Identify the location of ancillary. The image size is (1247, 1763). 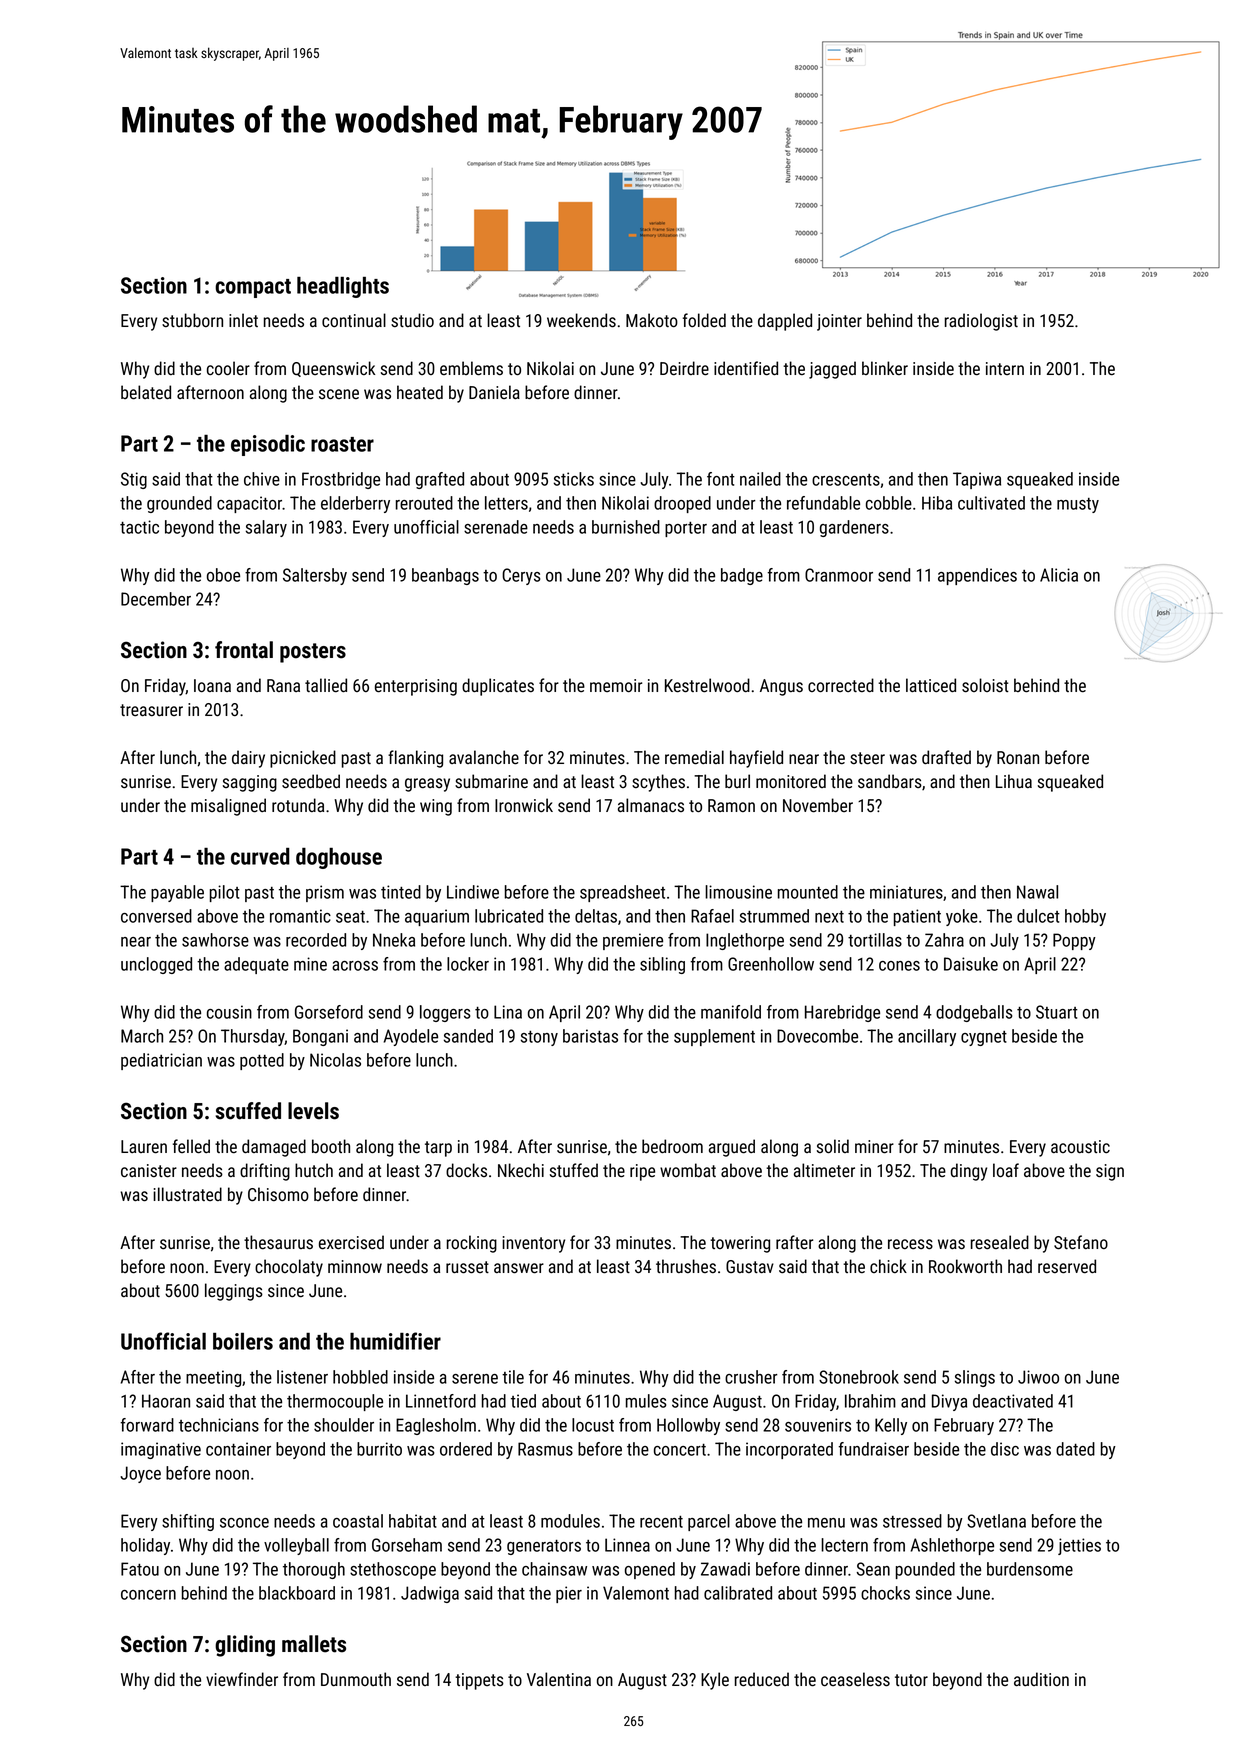
(927, 1037).
